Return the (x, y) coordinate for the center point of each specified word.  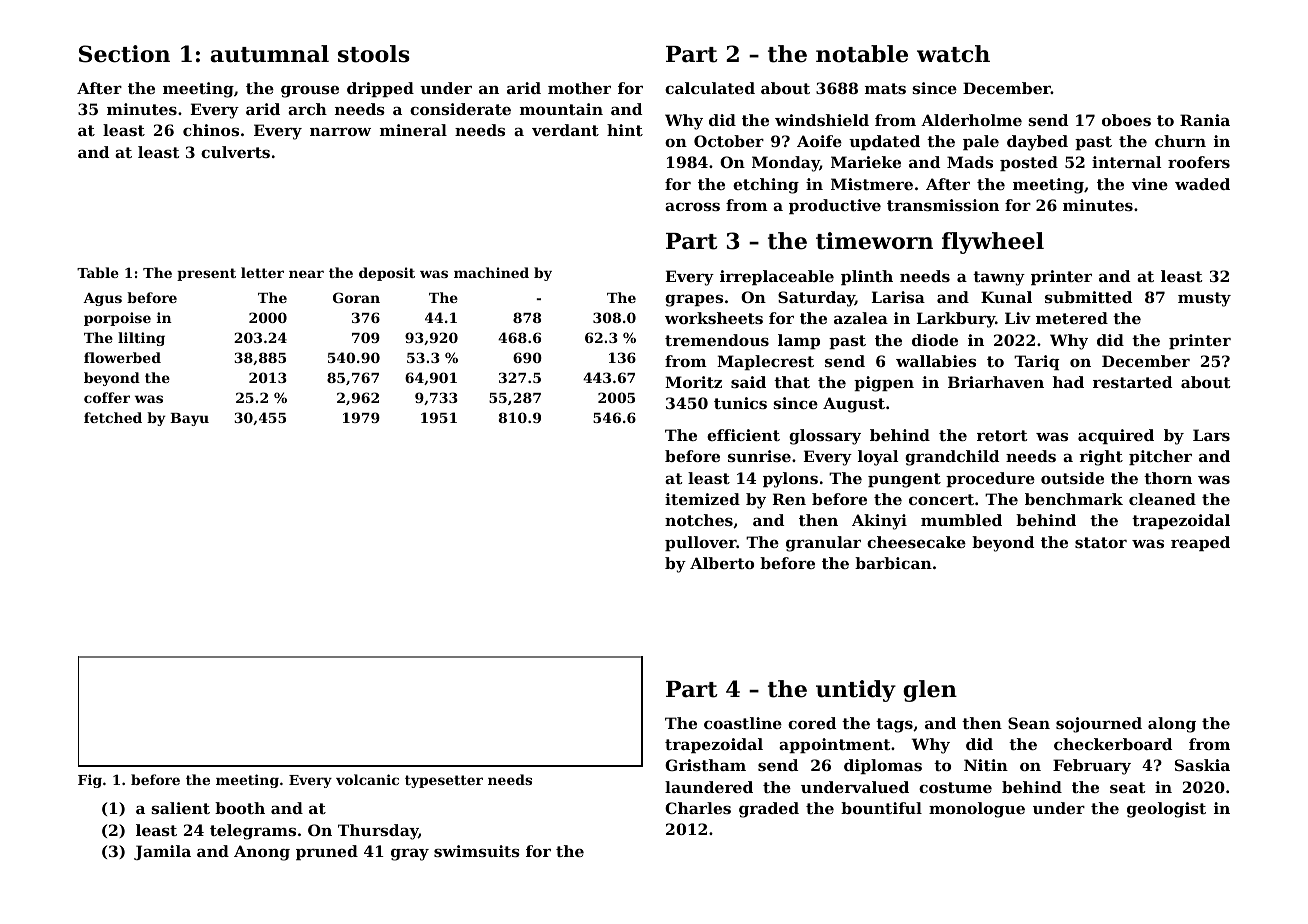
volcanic (367, 779)
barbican (893, 563)
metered (1072, 318)
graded (769, 810)
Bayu (189, 419)
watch (953, 54)
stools (374, 54)
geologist (1166, 810)
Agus (102, 299)
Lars (1211, 435)
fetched (113, 417)
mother (579, 88)
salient (180, 808)
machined (491, 272)
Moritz (693, 382)
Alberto (722, 563)
